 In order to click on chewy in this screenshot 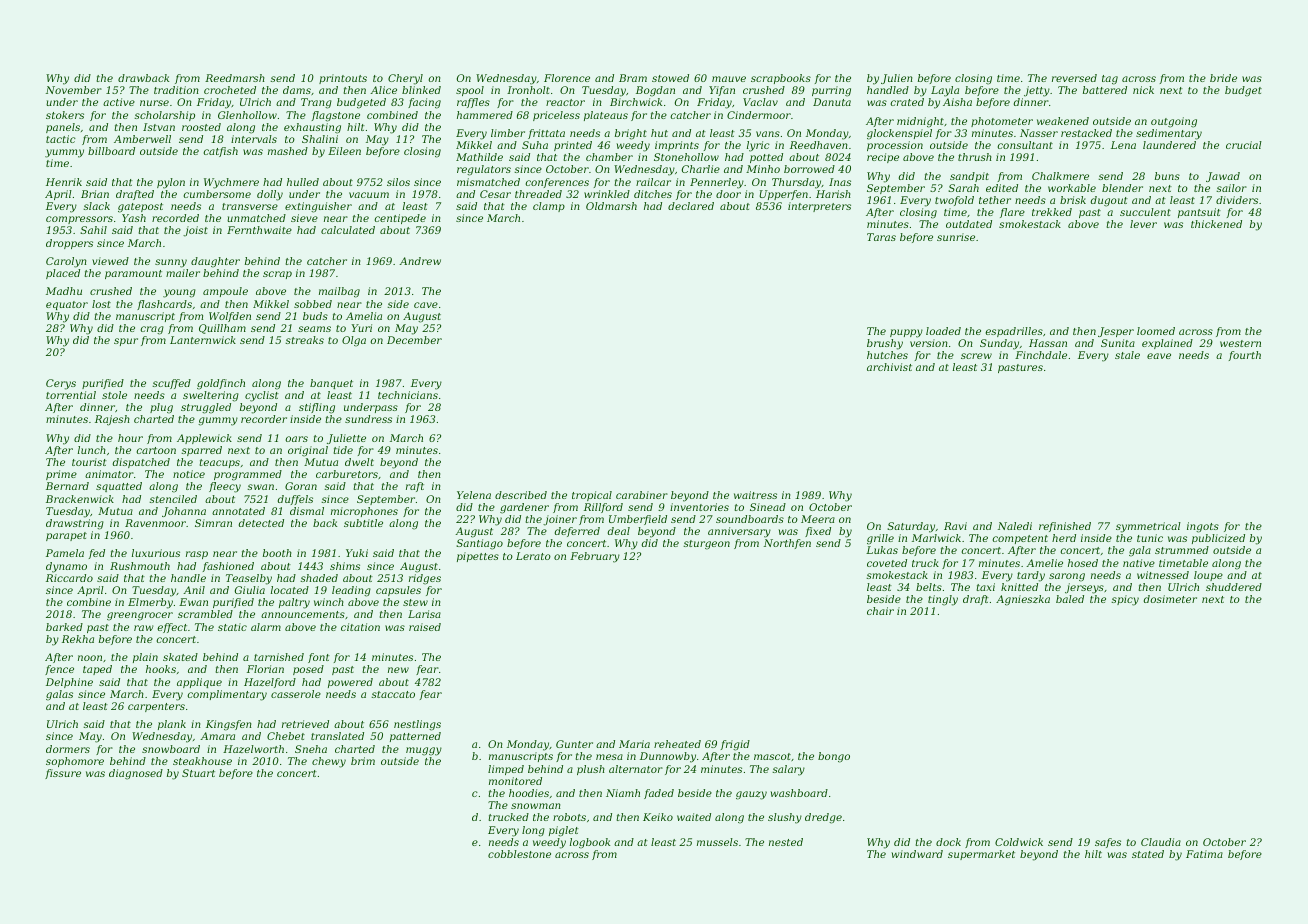, I will do `click(329, 762)`.
